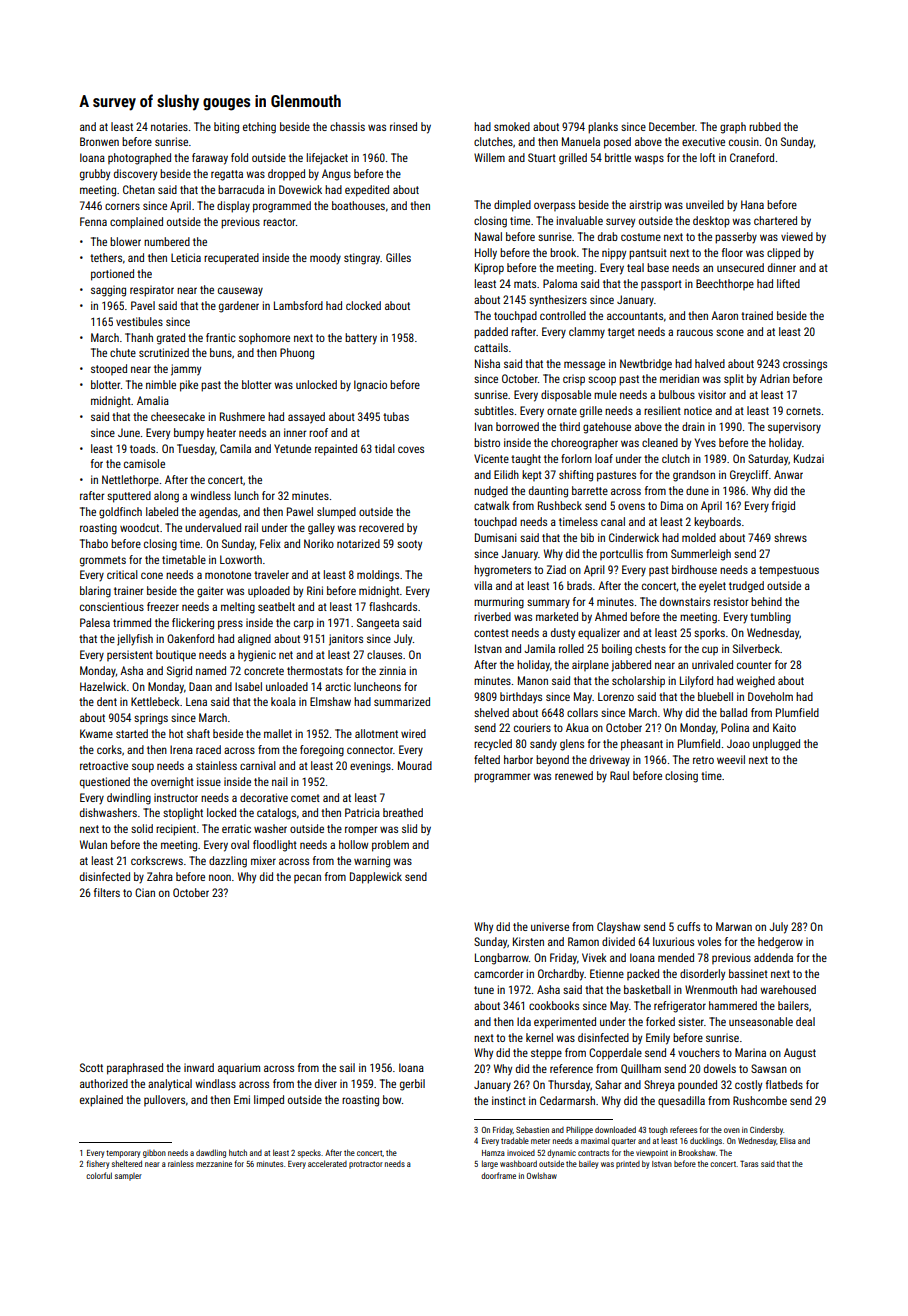  I want to click on Kwame, so click(96, 733).
